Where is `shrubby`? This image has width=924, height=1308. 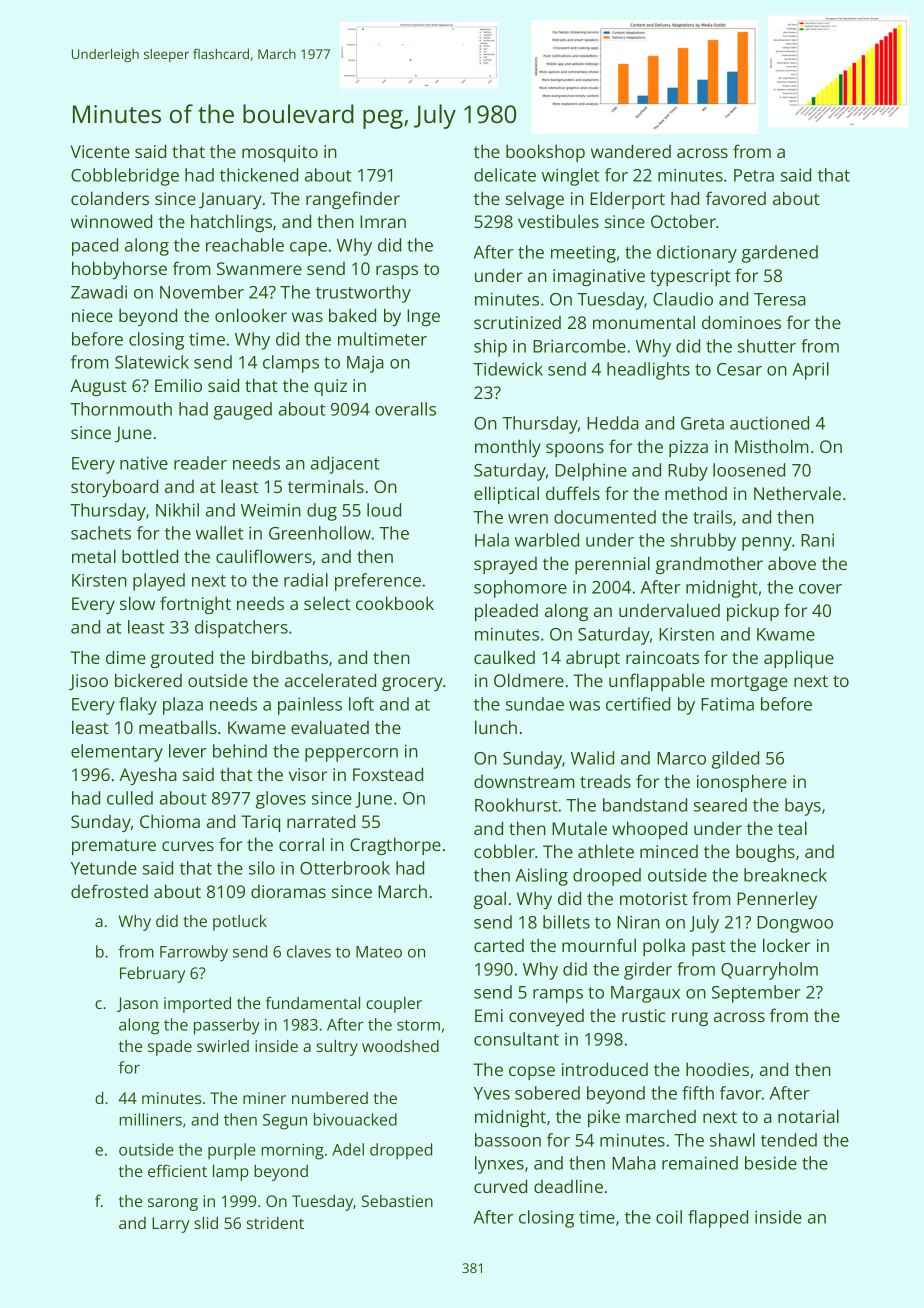
shrubby is located at coordinates (703, 542).
